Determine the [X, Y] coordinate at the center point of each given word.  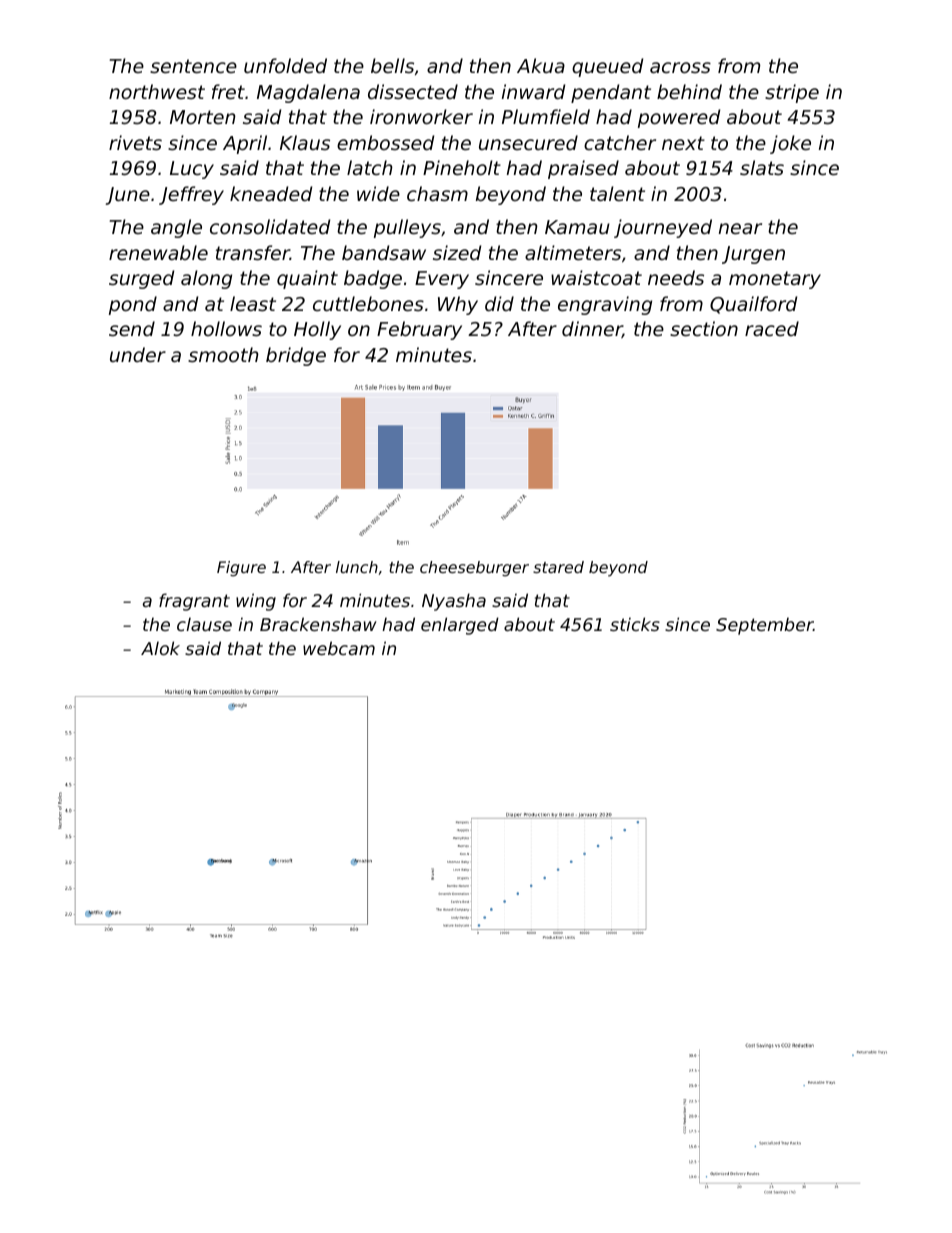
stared [558, 567]
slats [762, 167]
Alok [160, 648]
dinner [592, 329]
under [138, 354]
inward [533, 91]
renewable [158, 252]
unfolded [285, 65]
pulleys [407, 228]
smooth [223, 354]
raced [772, 328]
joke [790, 144]
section [704, 328]
